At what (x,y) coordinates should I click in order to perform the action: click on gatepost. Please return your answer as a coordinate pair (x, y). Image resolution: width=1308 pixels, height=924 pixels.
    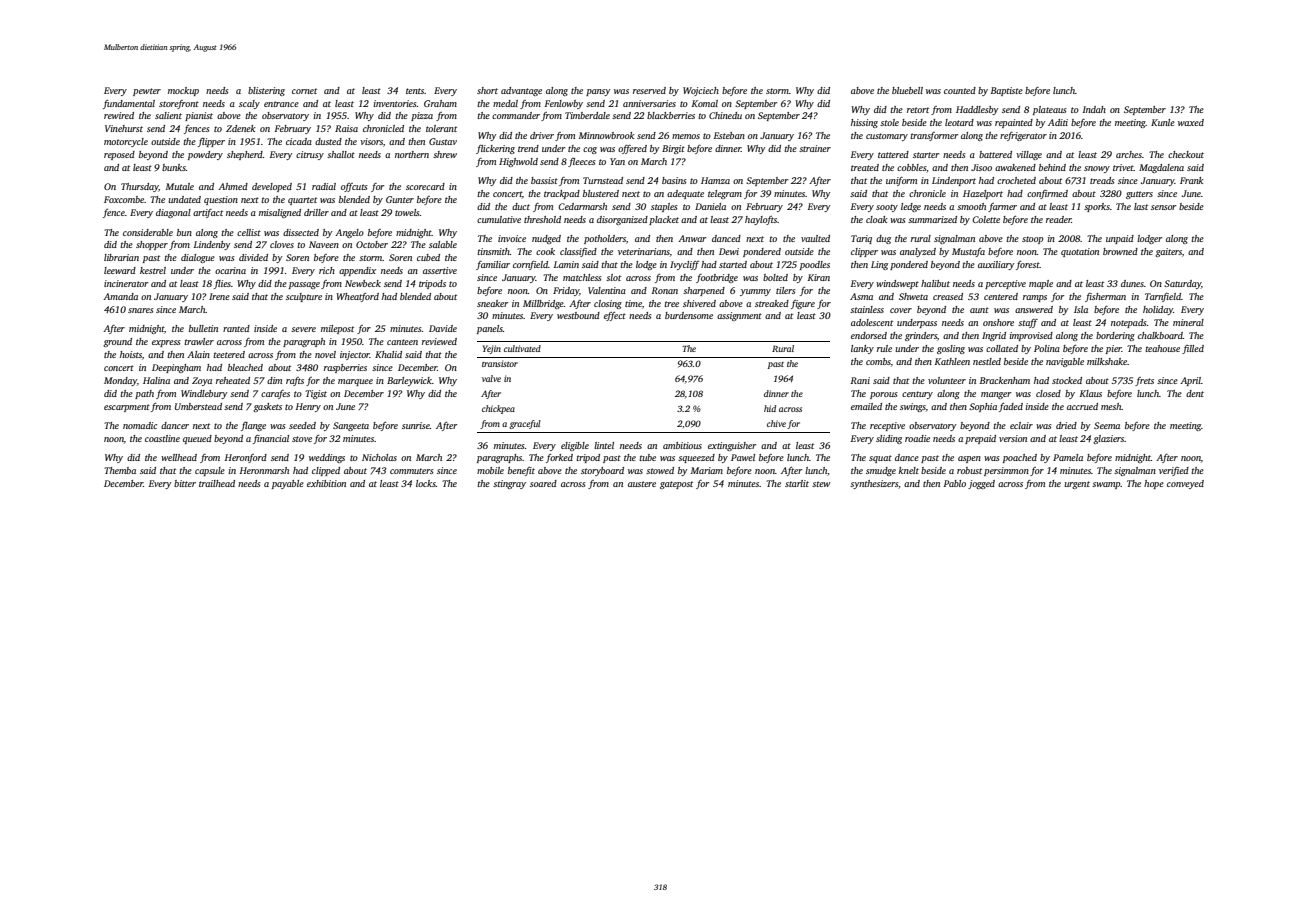
    Looking at the image, I should click on (676, 485).
